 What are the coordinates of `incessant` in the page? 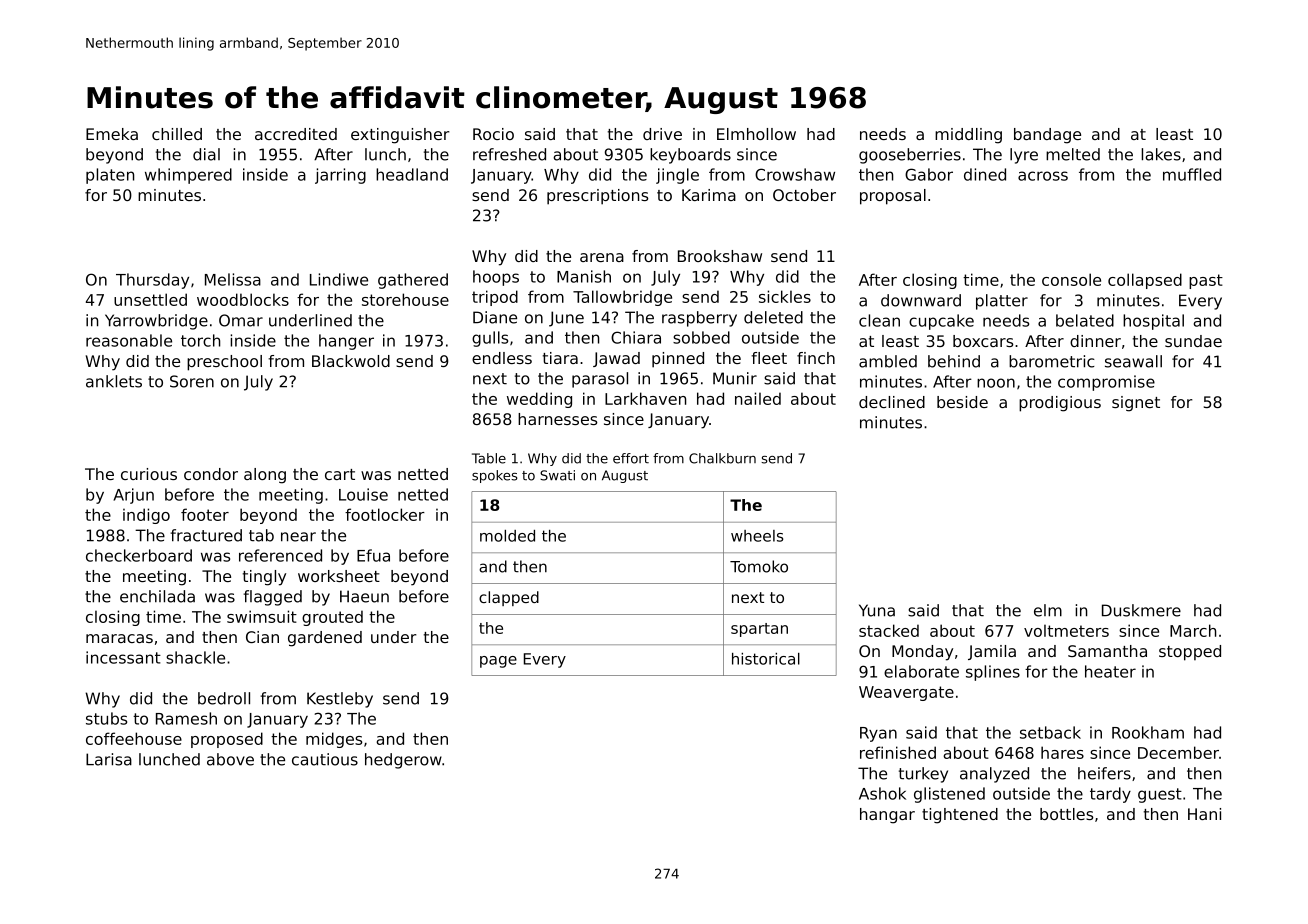 It's located at (123, 657).
